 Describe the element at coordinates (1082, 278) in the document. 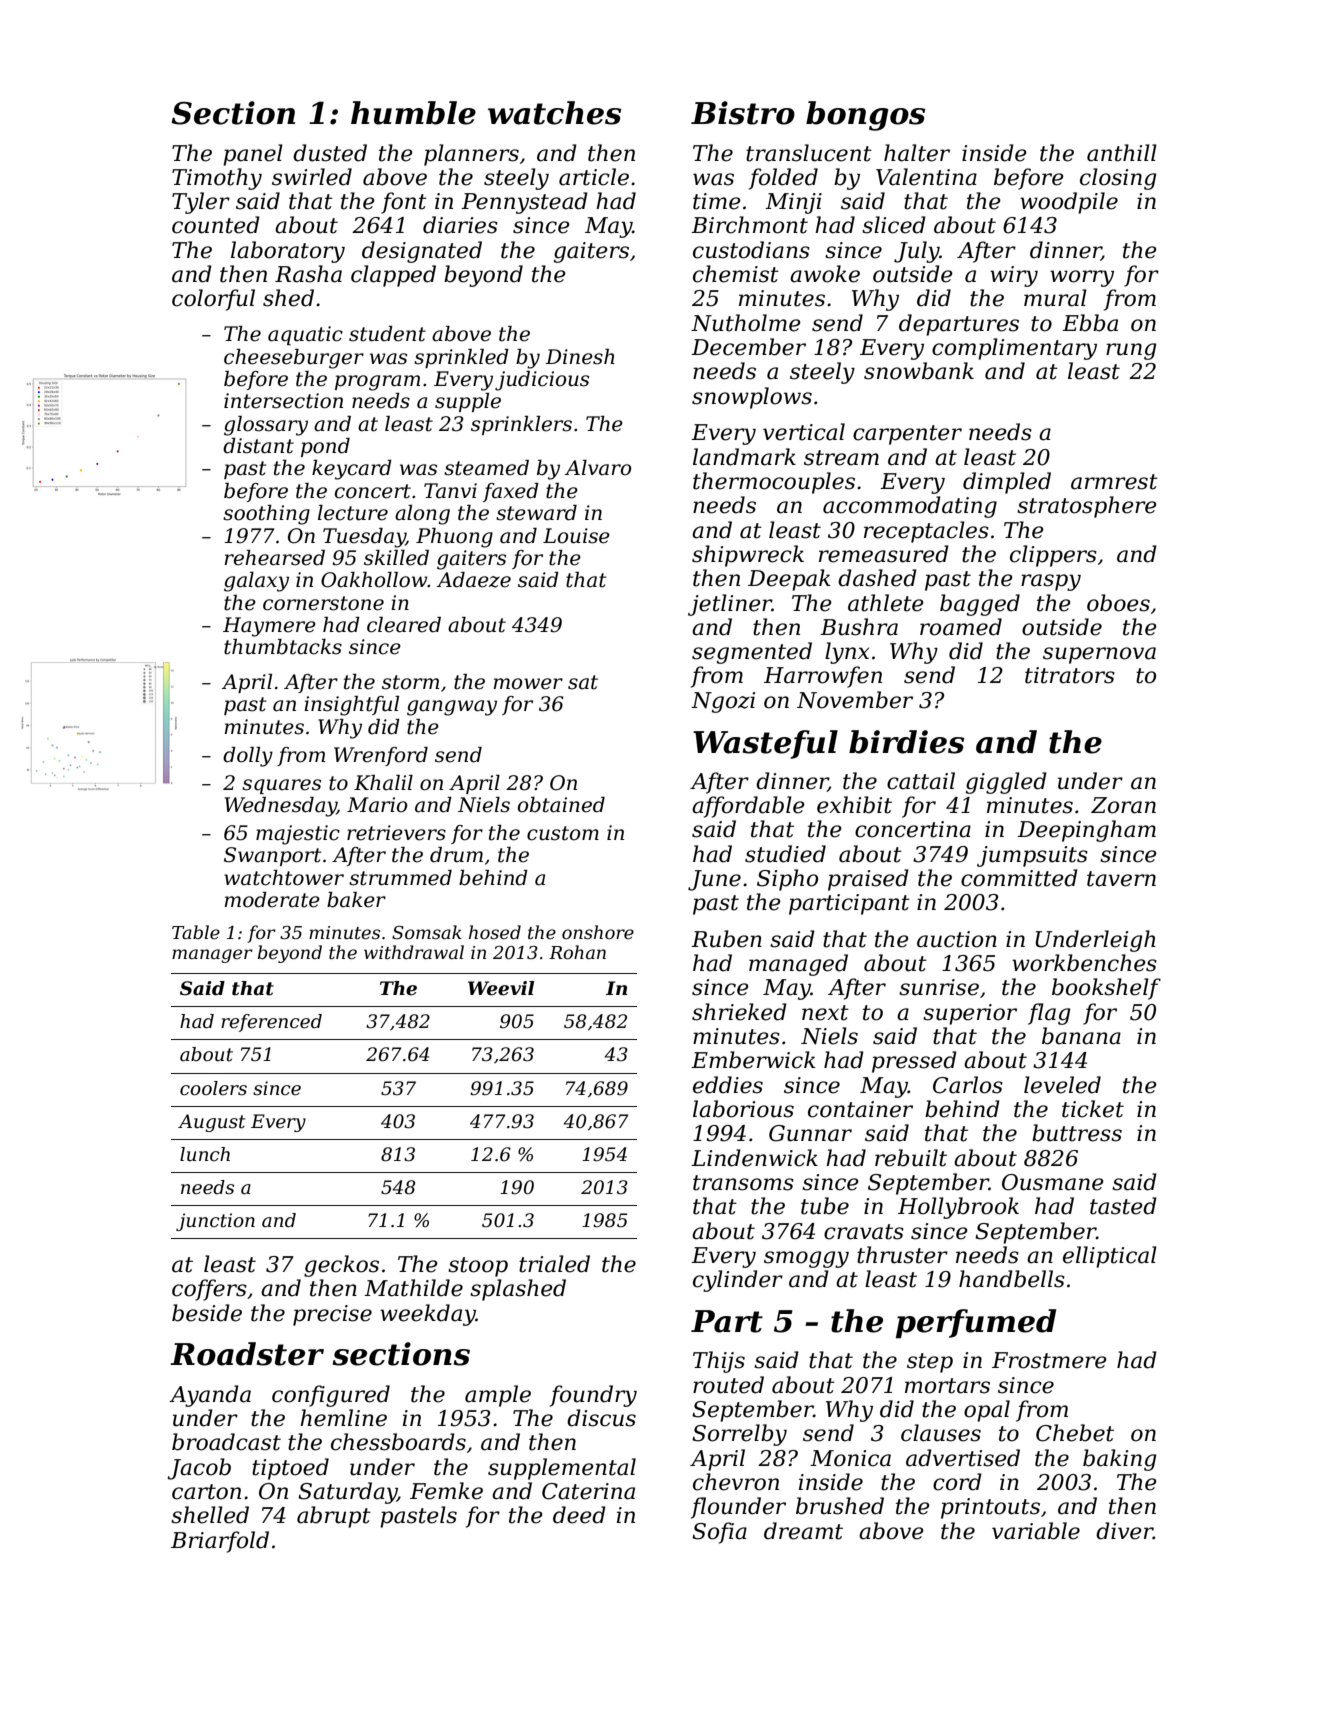

I see `worry` at that location.
